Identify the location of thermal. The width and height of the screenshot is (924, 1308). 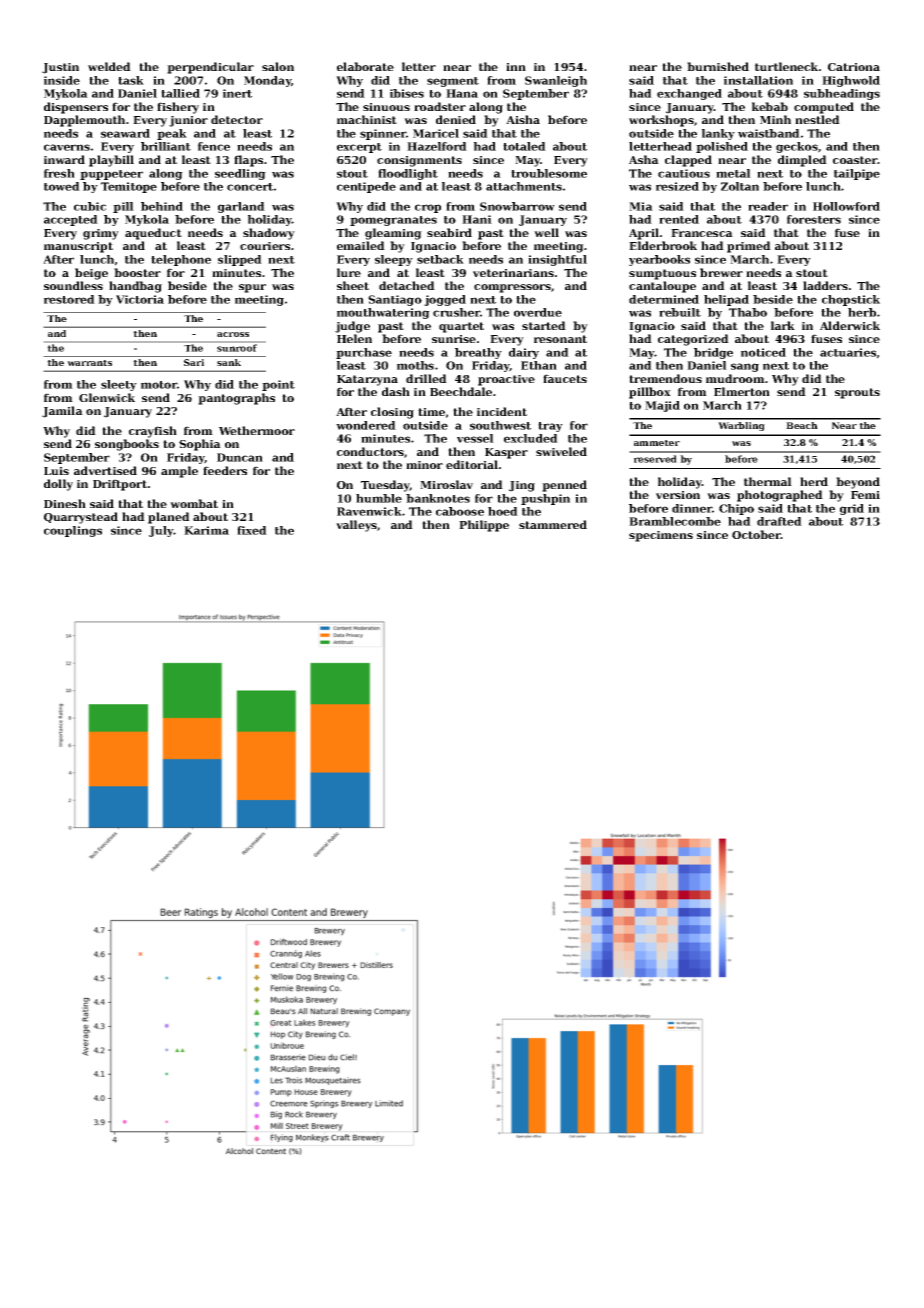
(768, 481).
